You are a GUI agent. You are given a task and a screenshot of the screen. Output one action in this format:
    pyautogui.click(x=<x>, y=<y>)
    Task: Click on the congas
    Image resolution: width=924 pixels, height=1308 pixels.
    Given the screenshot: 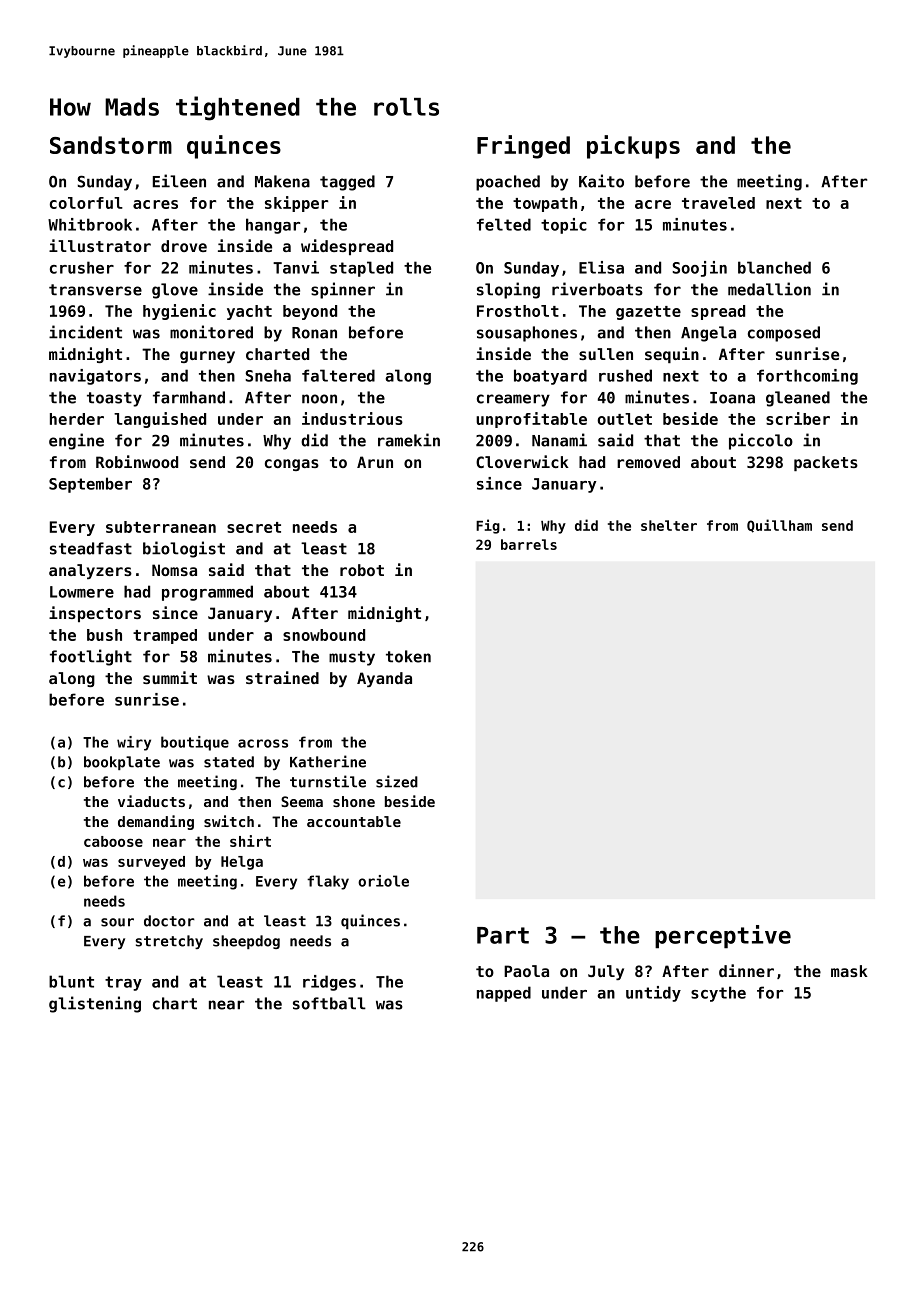 What is the action you would take?
    pyautogui.click(x=292, y=465)
